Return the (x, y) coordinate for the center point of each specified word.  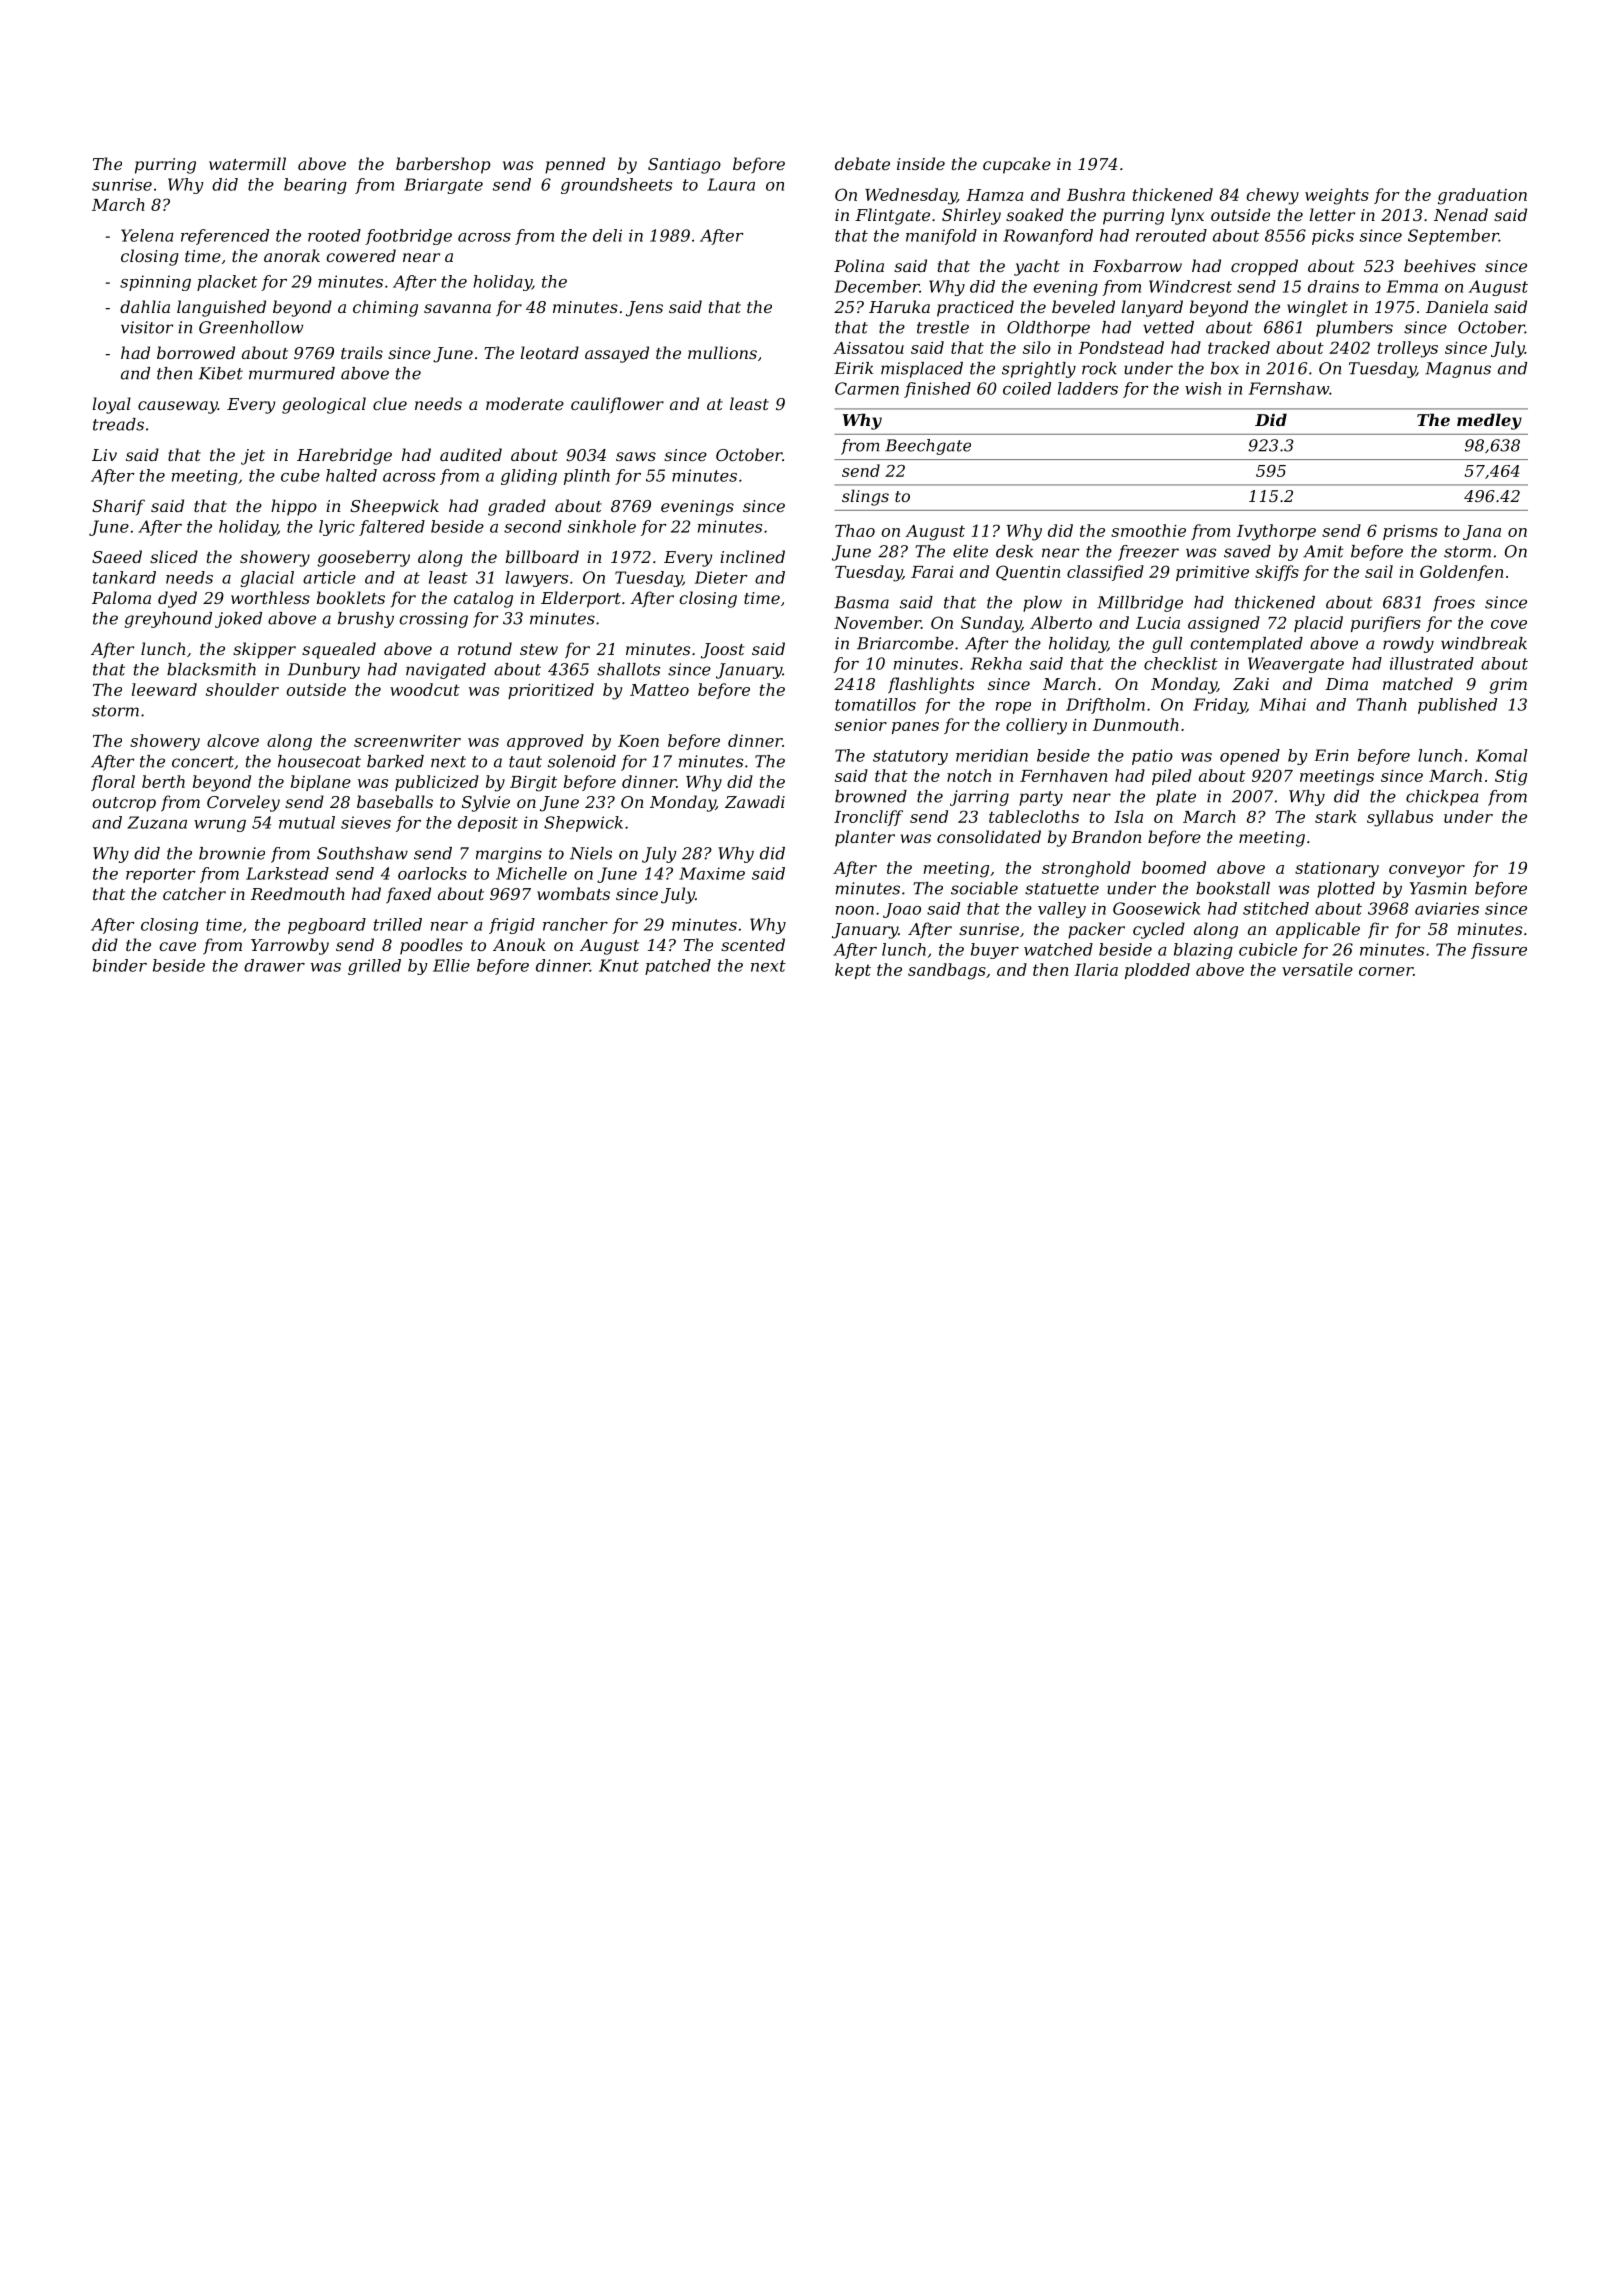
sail (1379, 571)
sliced (174, 556)
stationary (1337, 870)
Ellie (451, 965)
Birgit (533, 784)
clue (390, 403)
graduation (1482, 196)
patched (678, 967)
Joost (722, 651)
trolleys (1408, 349)
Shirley (971, 216)
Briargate (443, 186)
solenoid (582, 761)
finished (937, 390)
